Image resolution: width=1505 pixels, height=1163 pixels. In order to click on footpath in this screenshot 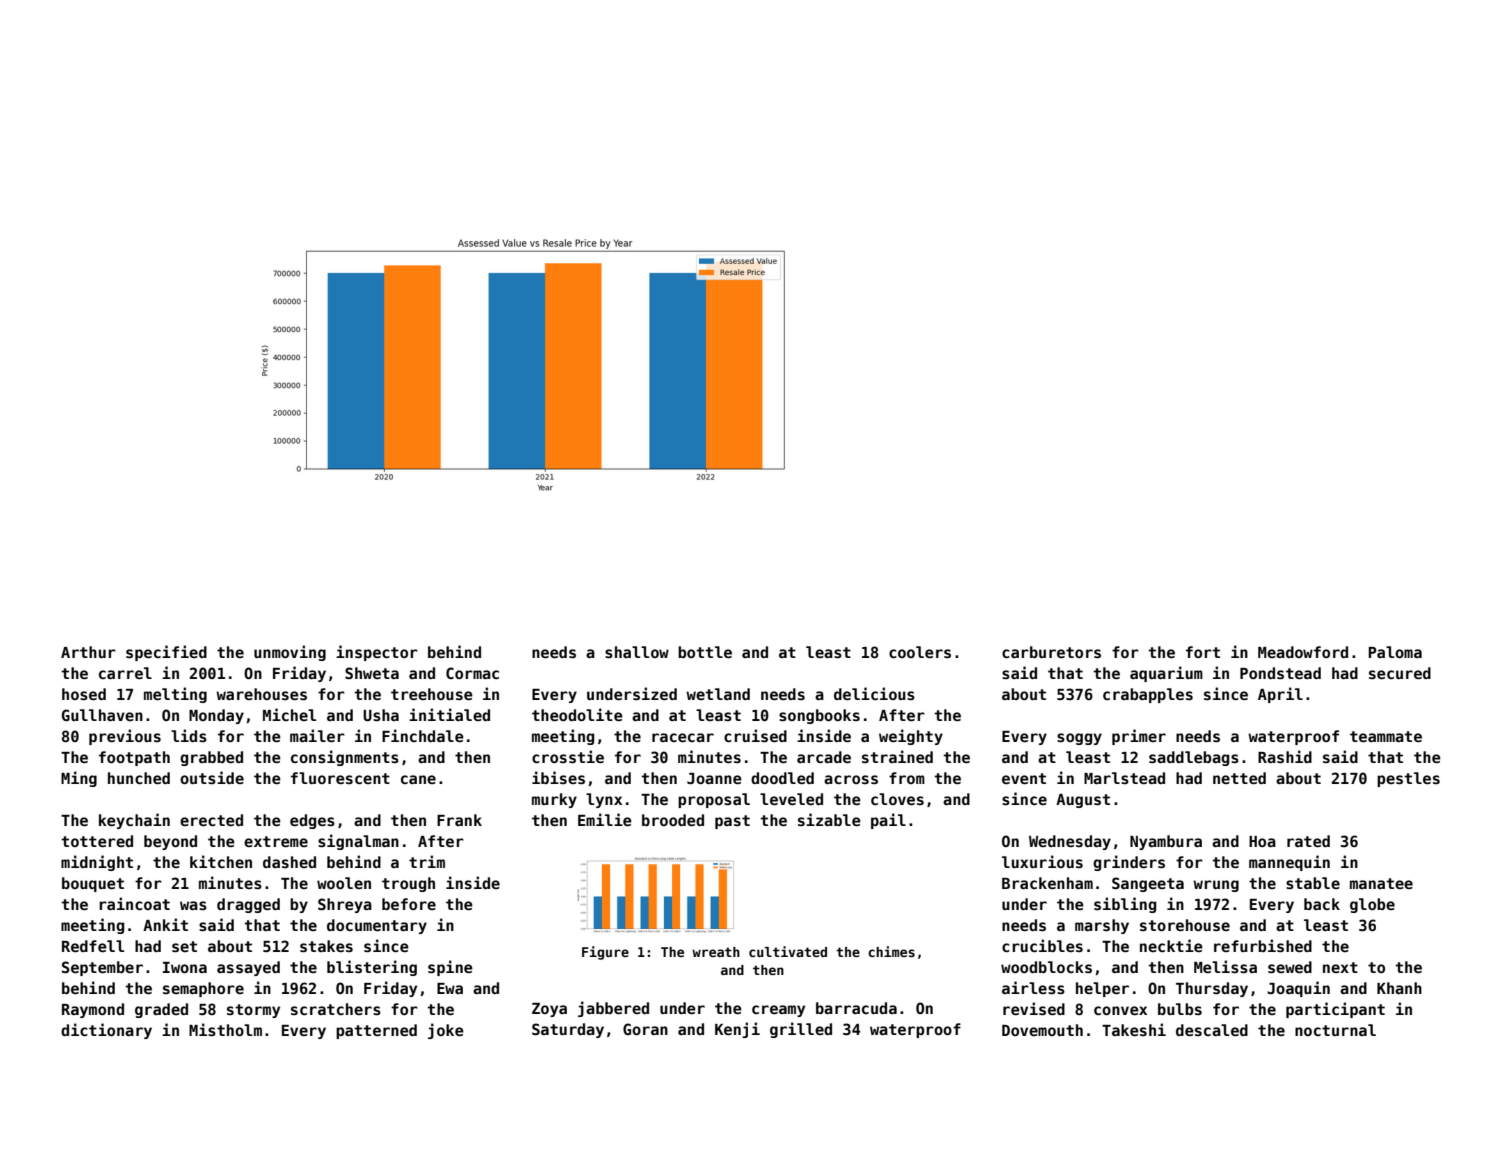, I will do `click(134, 758)`.
